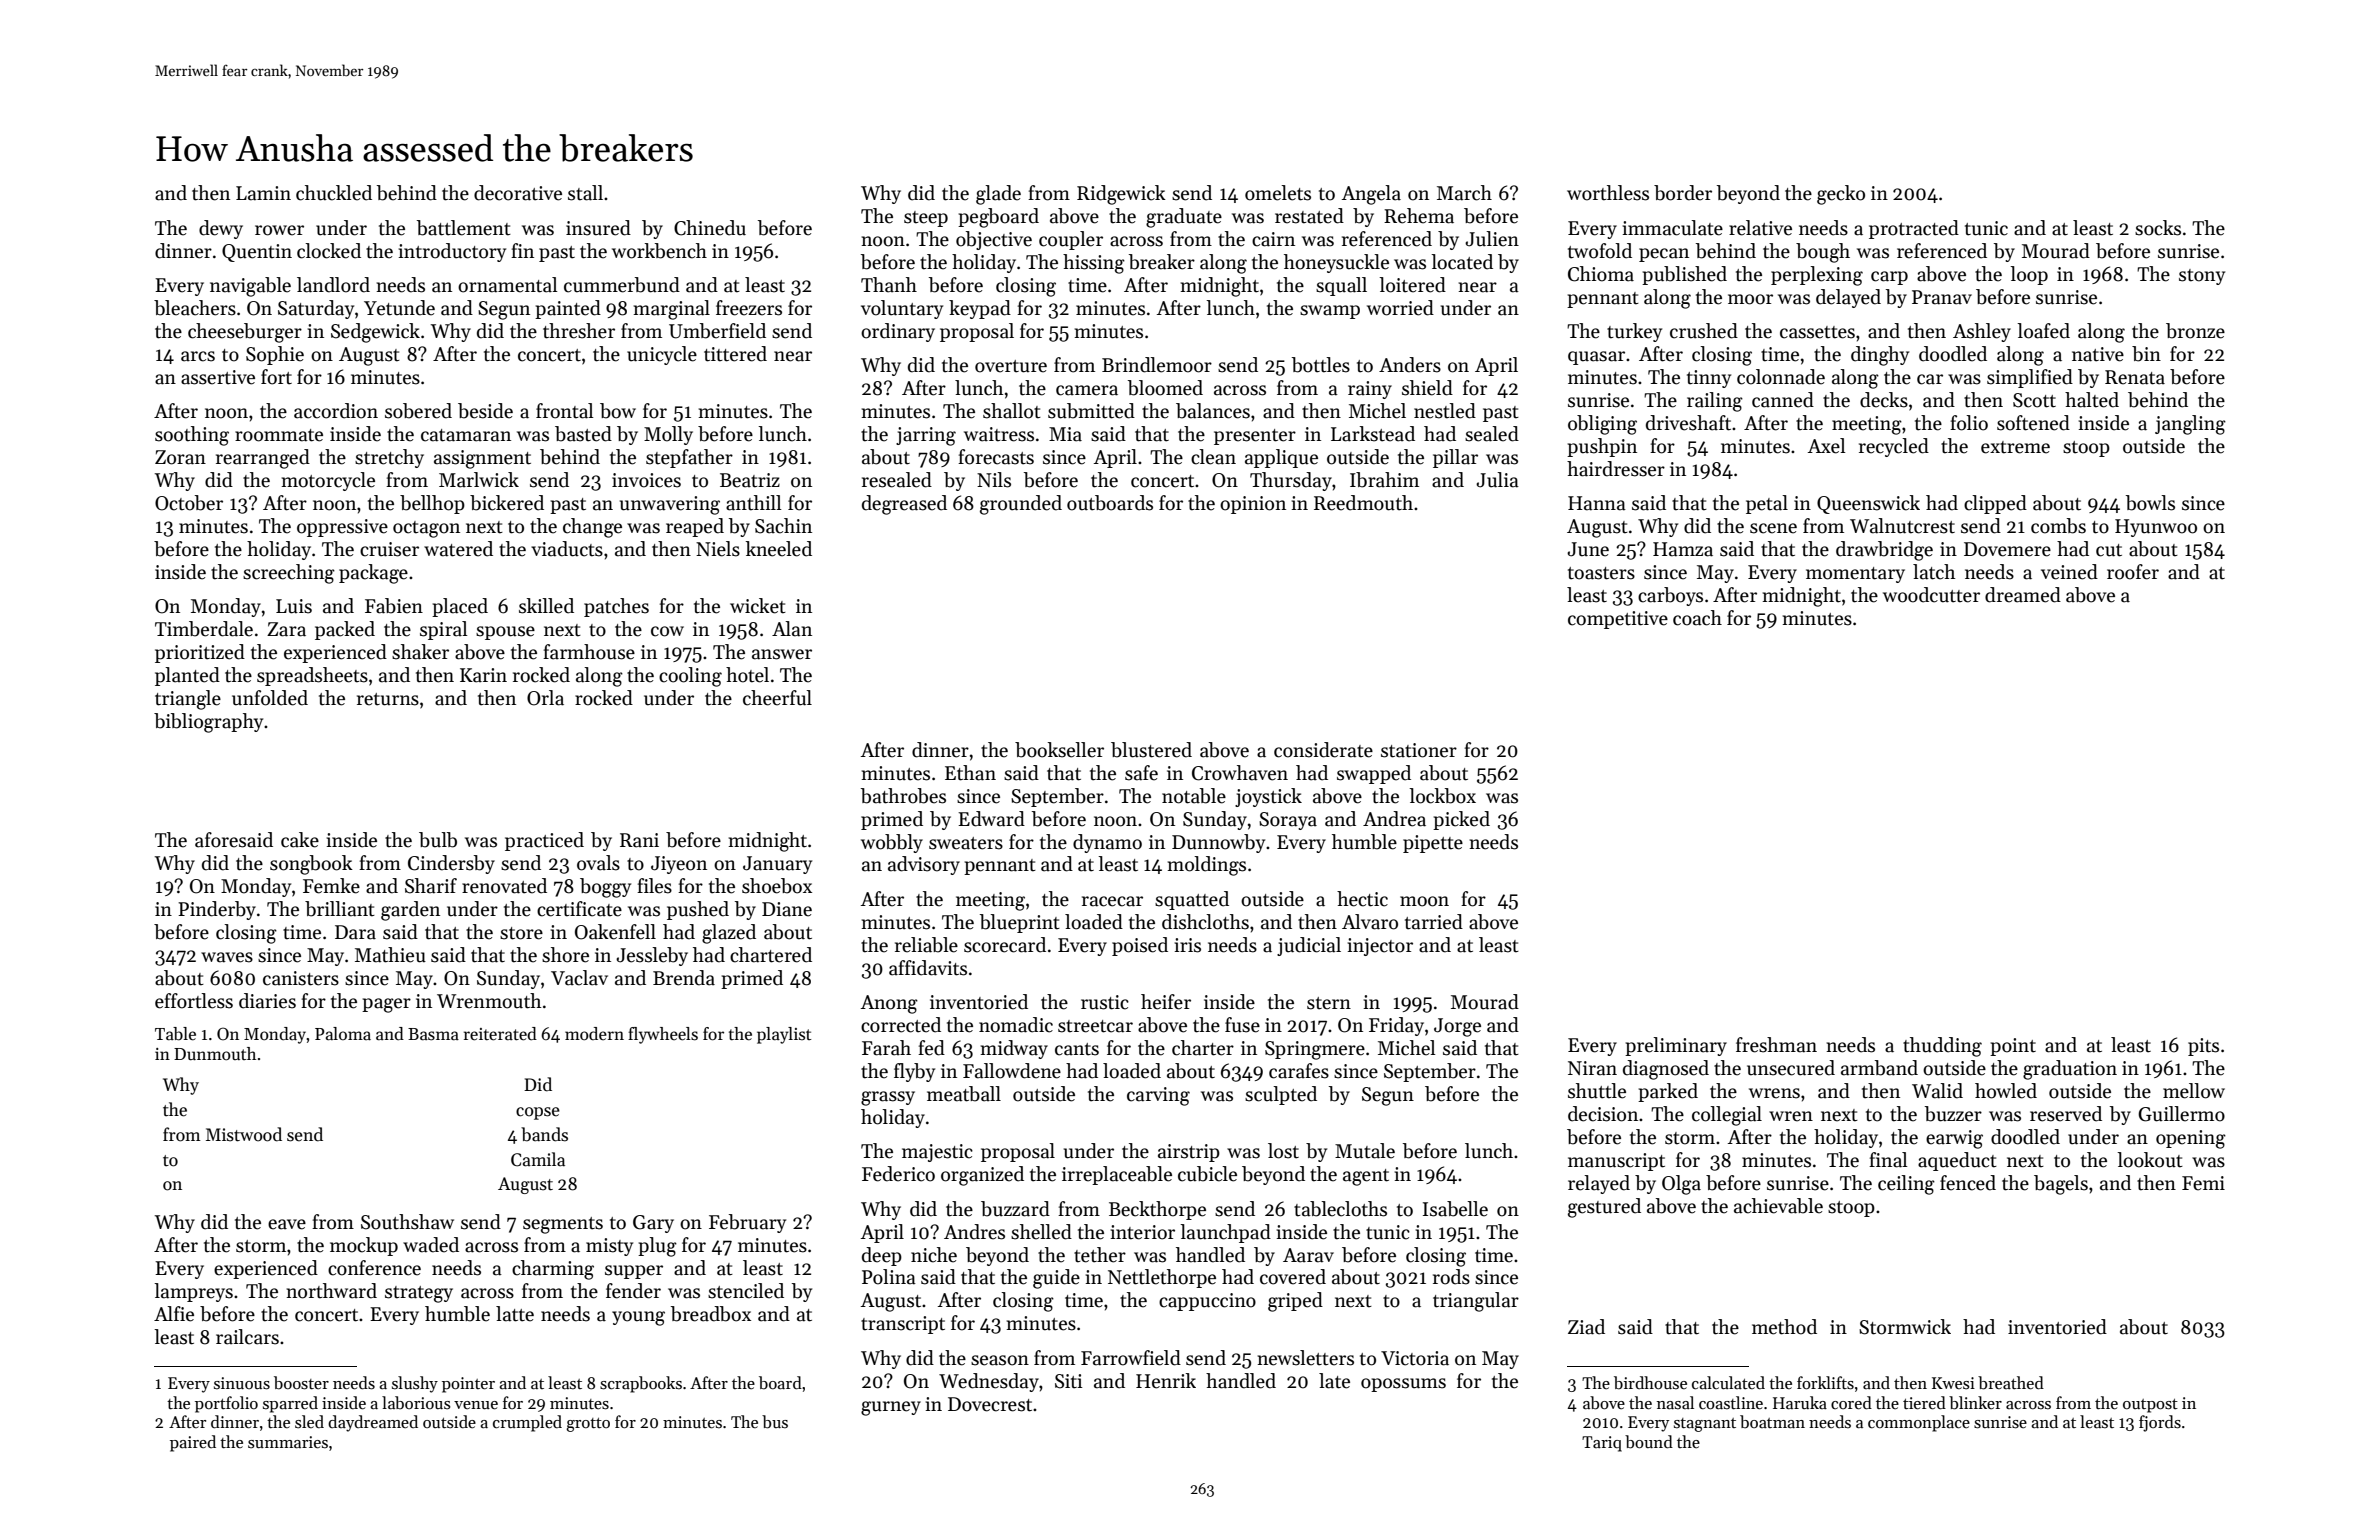  Describe the element at coordinates (924, 865) in the screenshot. I see `advisory` at that location.
